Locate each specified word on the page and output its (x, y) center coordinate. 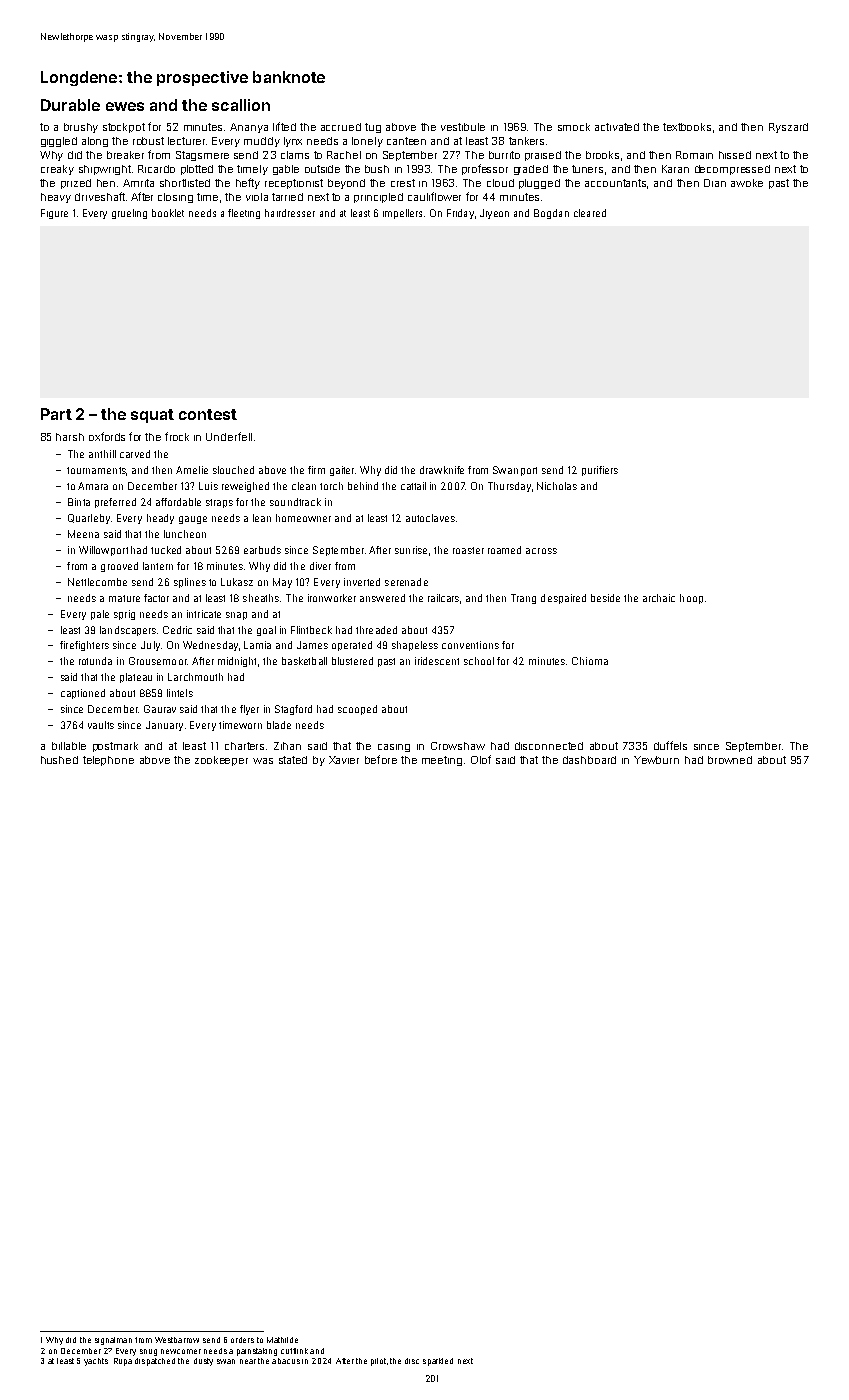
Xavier (344, 760)
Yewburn (656, 760)
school (479, 661)
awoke (747, 183)
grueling (129, 214)
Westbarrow (177, 1340)
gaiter (342, 471)
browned (730, 760)
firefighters (84, 646)
